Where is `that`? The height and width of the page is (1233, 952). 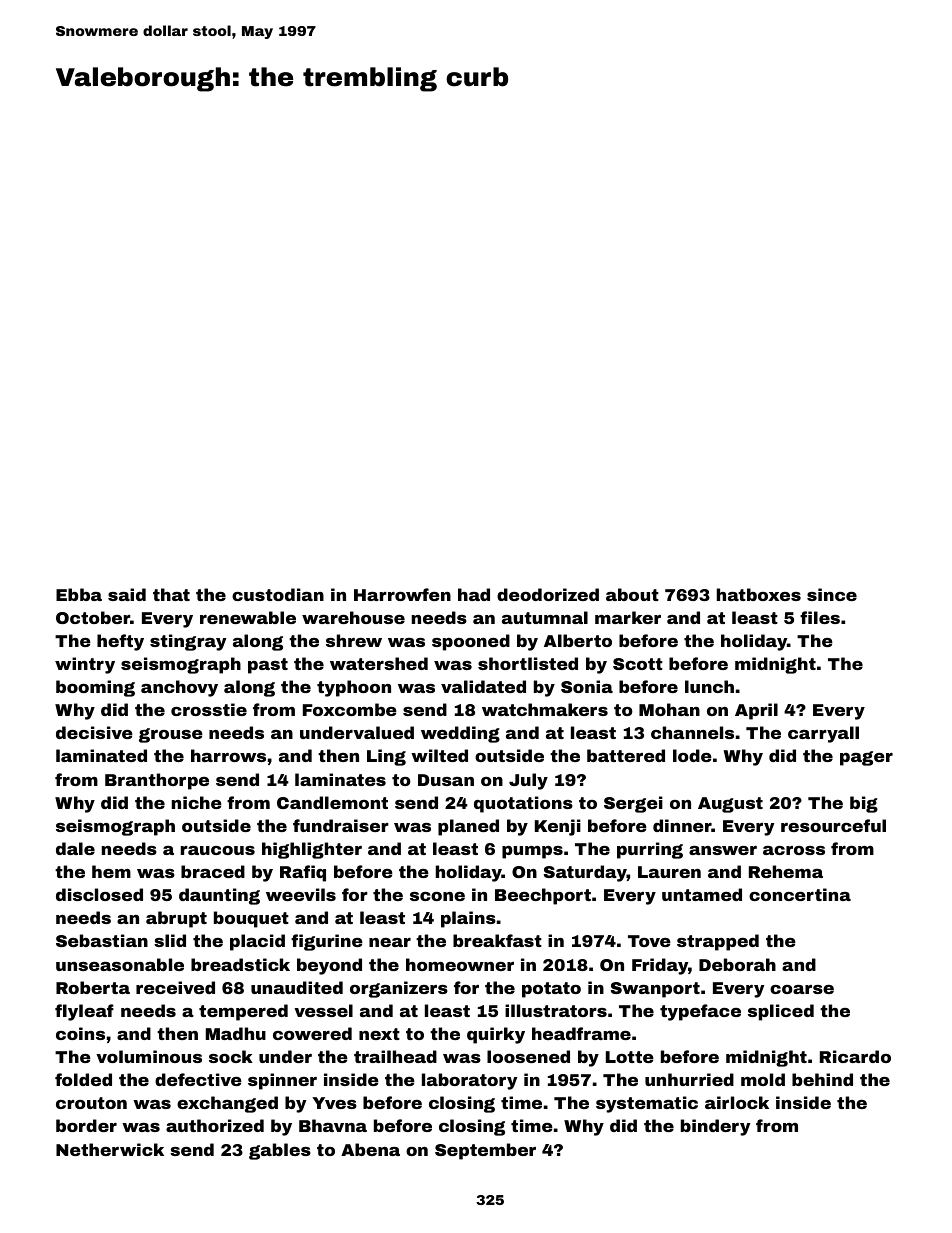 that is located at coordinates (171, 594).
